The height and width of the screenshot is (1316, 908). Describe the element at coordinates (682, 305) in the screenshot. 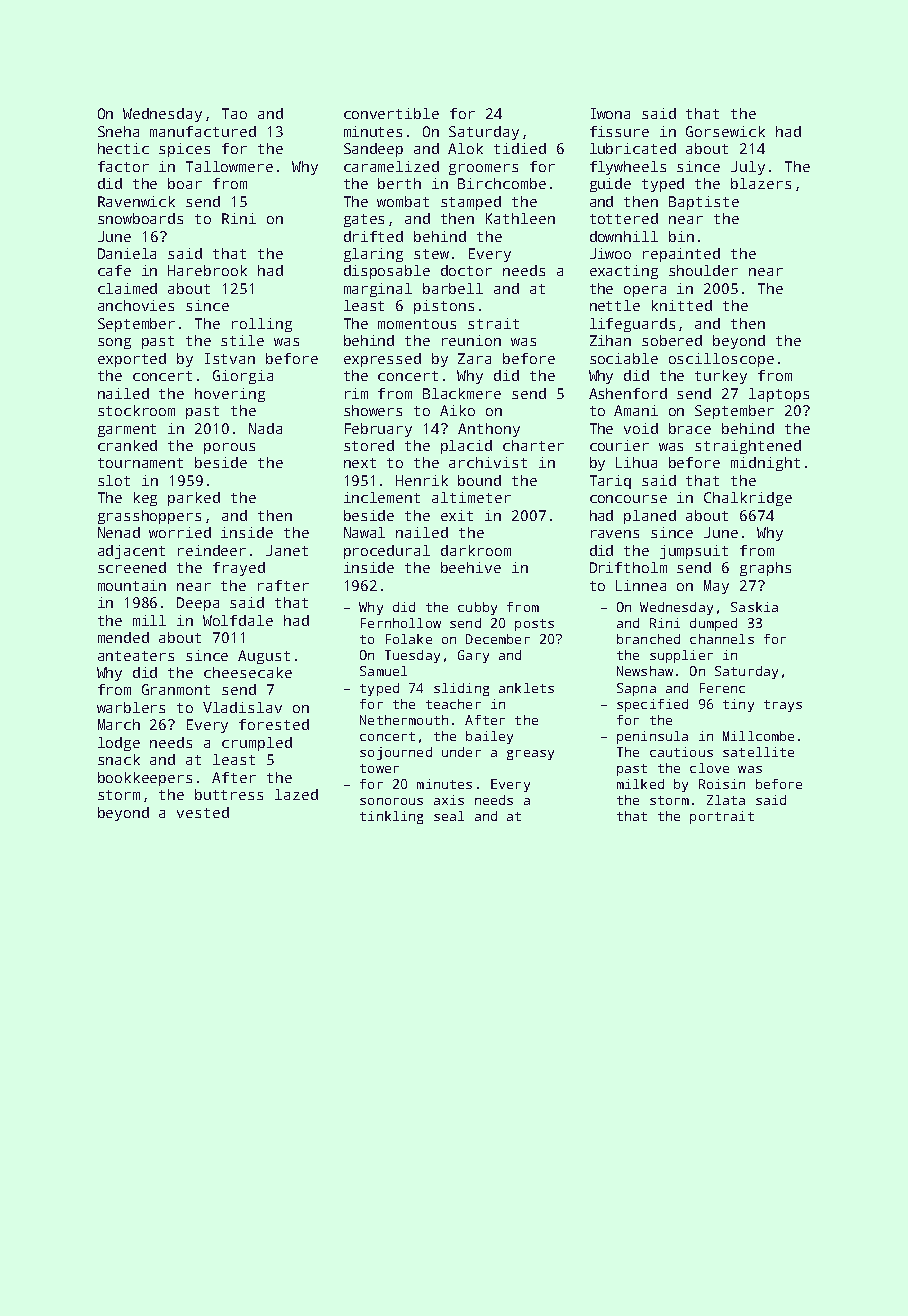

I see `knitted` at that location.
